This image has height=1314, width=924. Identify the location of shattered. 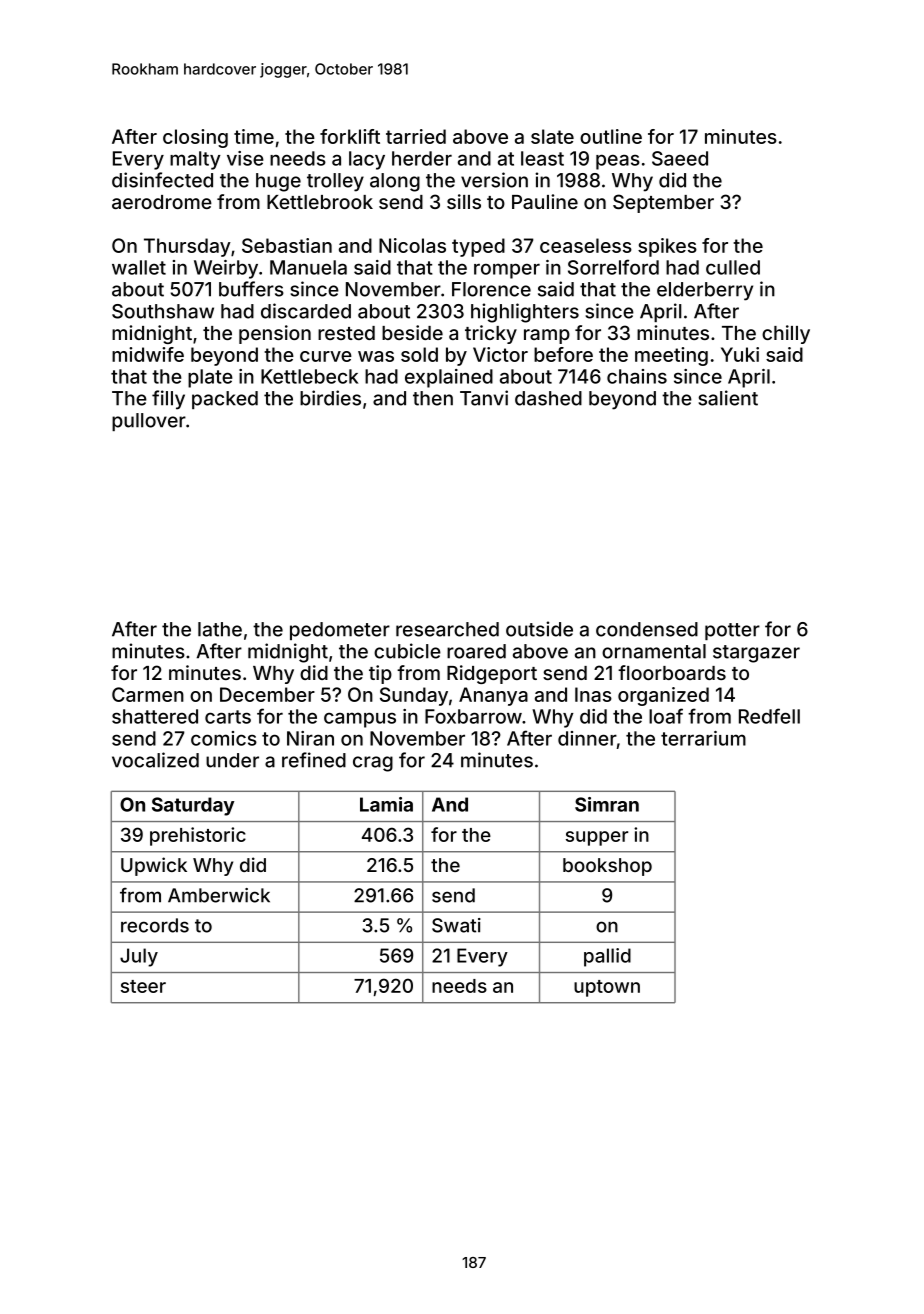
(155, 716).
